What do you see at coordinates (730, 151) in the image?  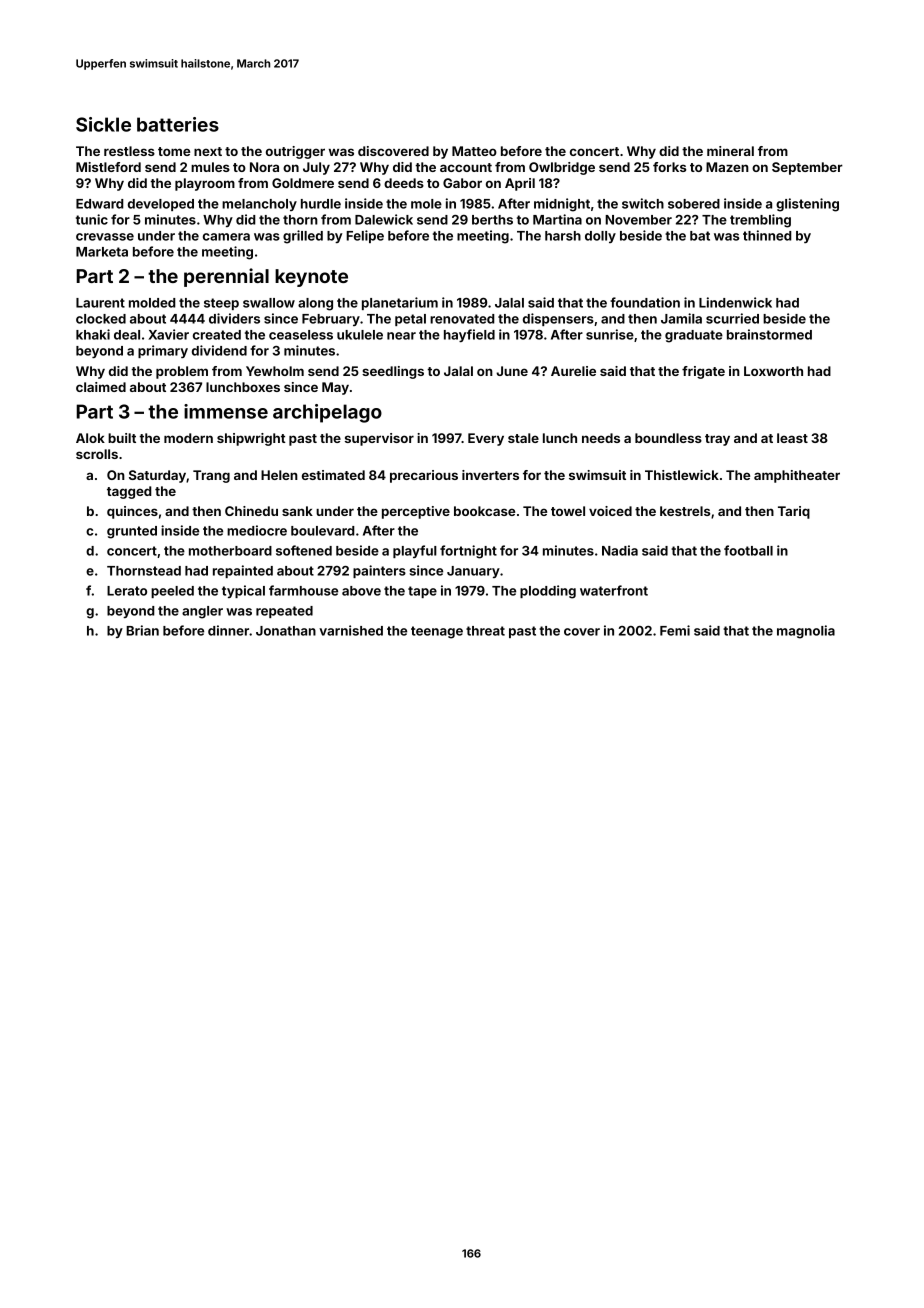 I see `mineral` at bounding box center [730, 151].
